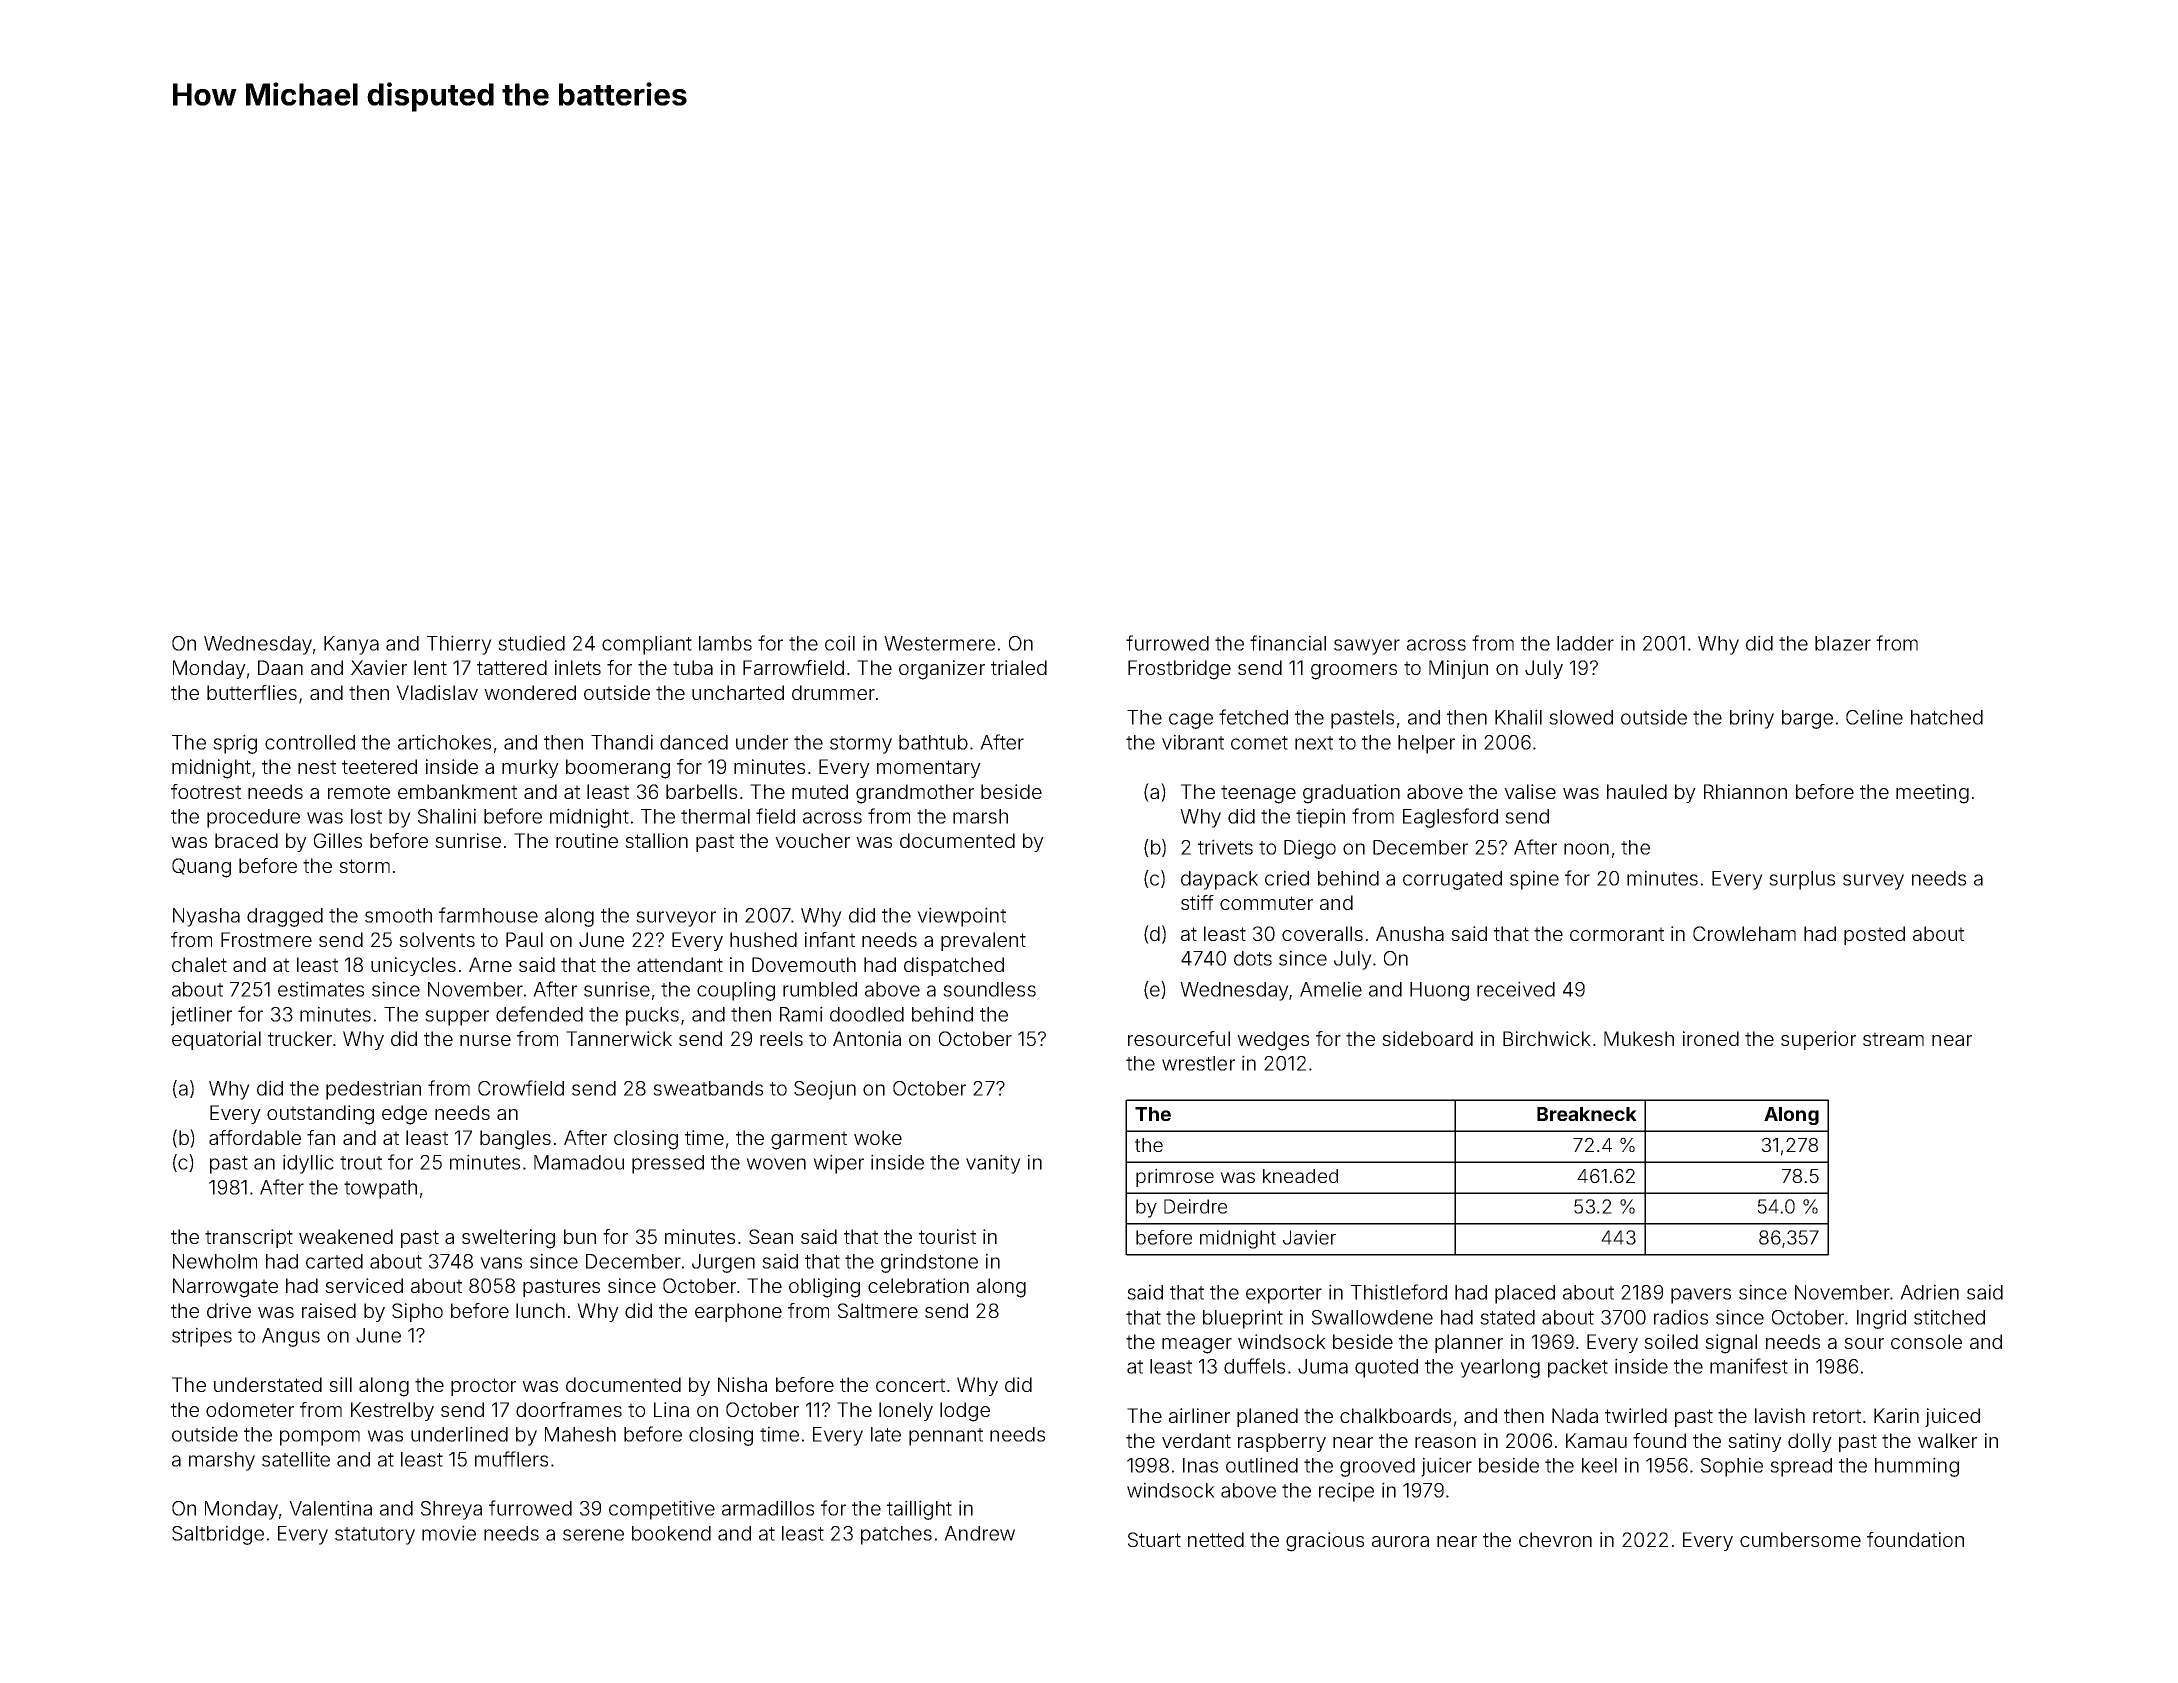 This screenshot has width=2178, height=1683. I want to click on transcript, so click(249, 1238).
